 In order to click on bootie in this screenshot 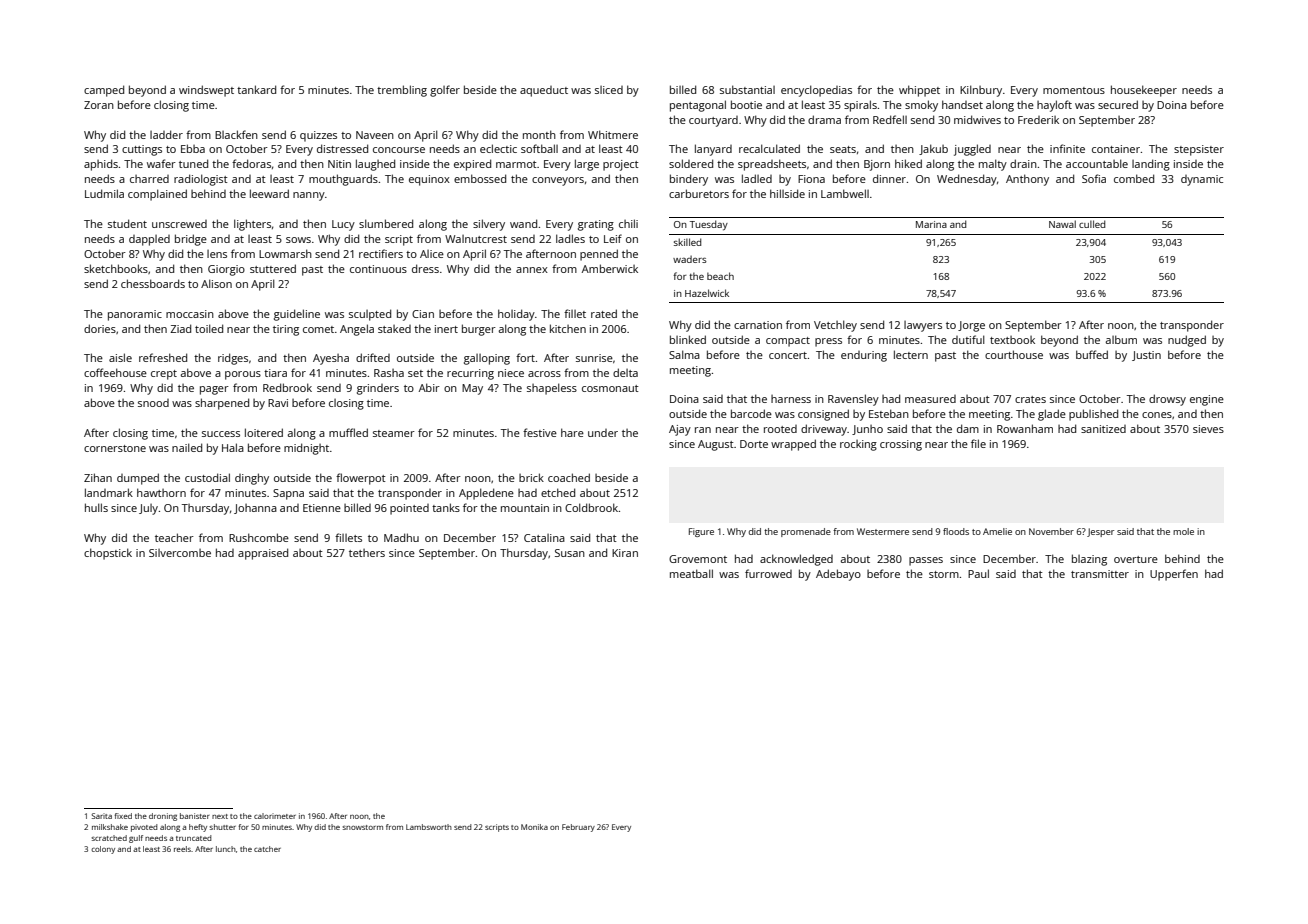, I will do `click(746, 104)`.
